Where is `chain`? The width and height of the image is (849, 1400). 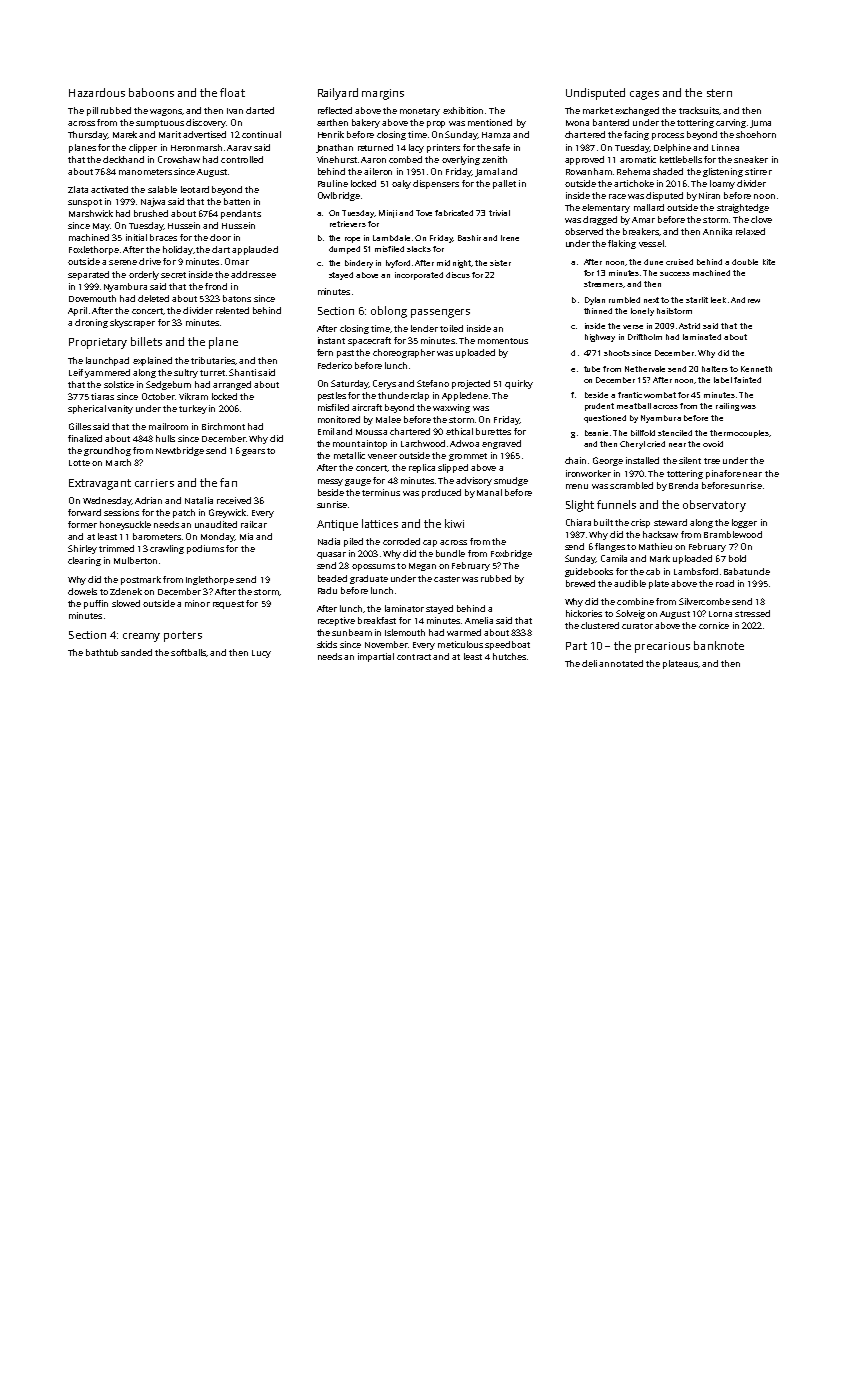
chain is located at coordinates (575, 460).
